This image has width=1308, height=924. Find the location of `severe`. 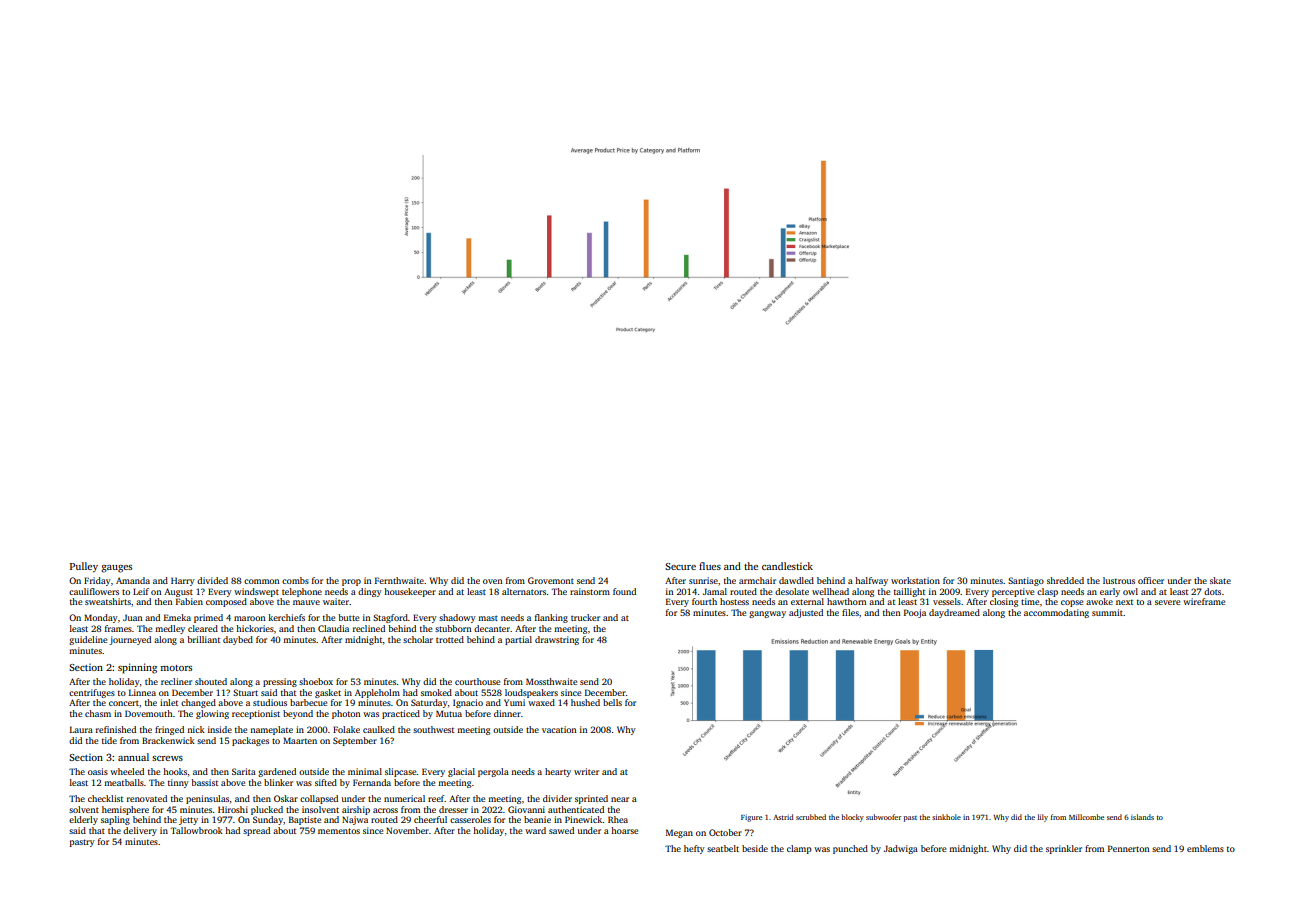

severe is located at coordinates (1167, 602).
